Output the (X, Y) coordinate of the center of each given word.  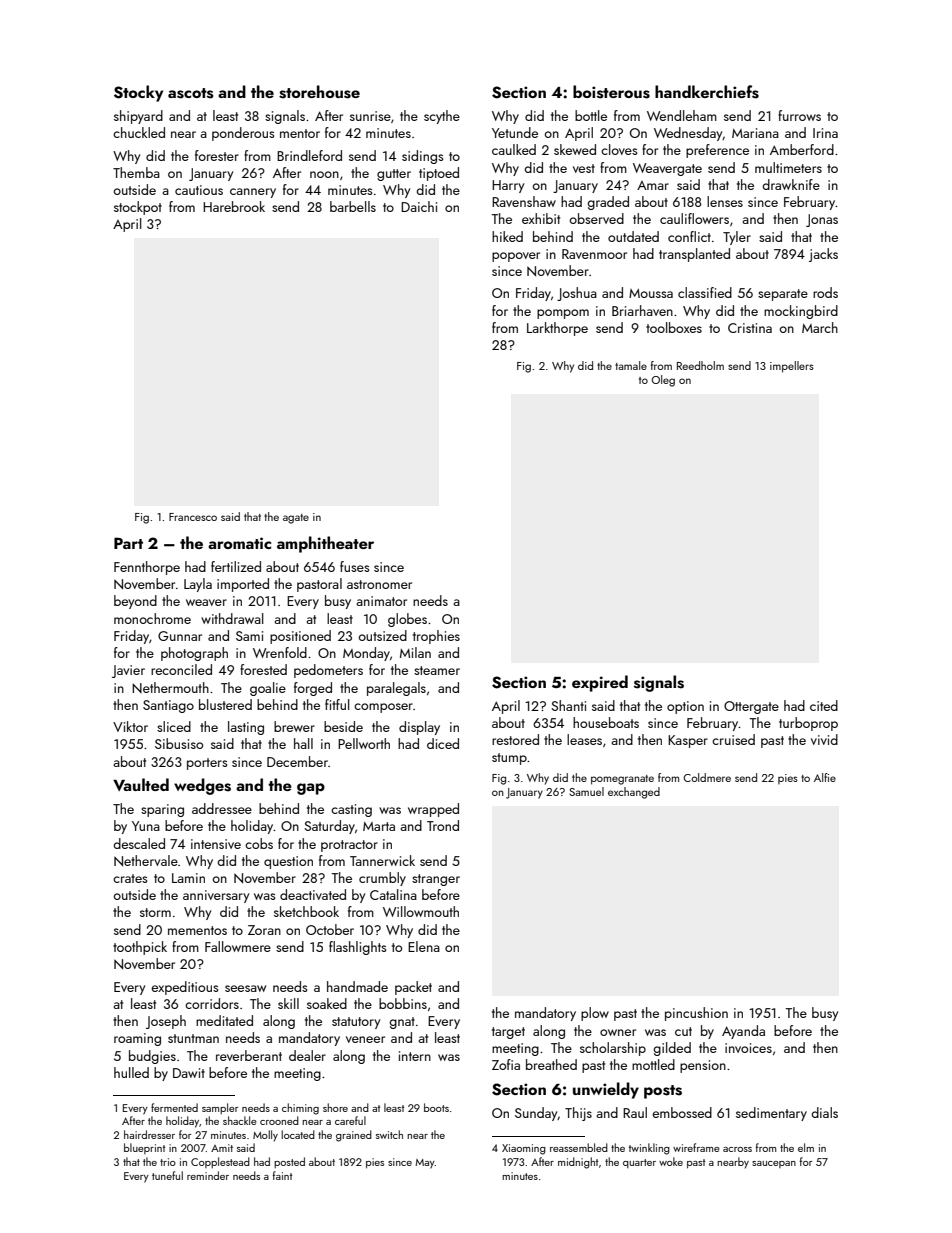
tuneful (167, 1175)
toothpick (140, 948)
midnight (578, 1163)
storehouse (319, 92)
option (685, 707)
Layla (198, 585)
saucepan (774, 1164)
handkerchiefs (707, 92)
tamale (631, 365)
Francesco (193, 517)
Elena (424, 946)
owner (618, 1032)
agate (296, 519)
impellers (792, 367)
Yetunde (515, 132)
